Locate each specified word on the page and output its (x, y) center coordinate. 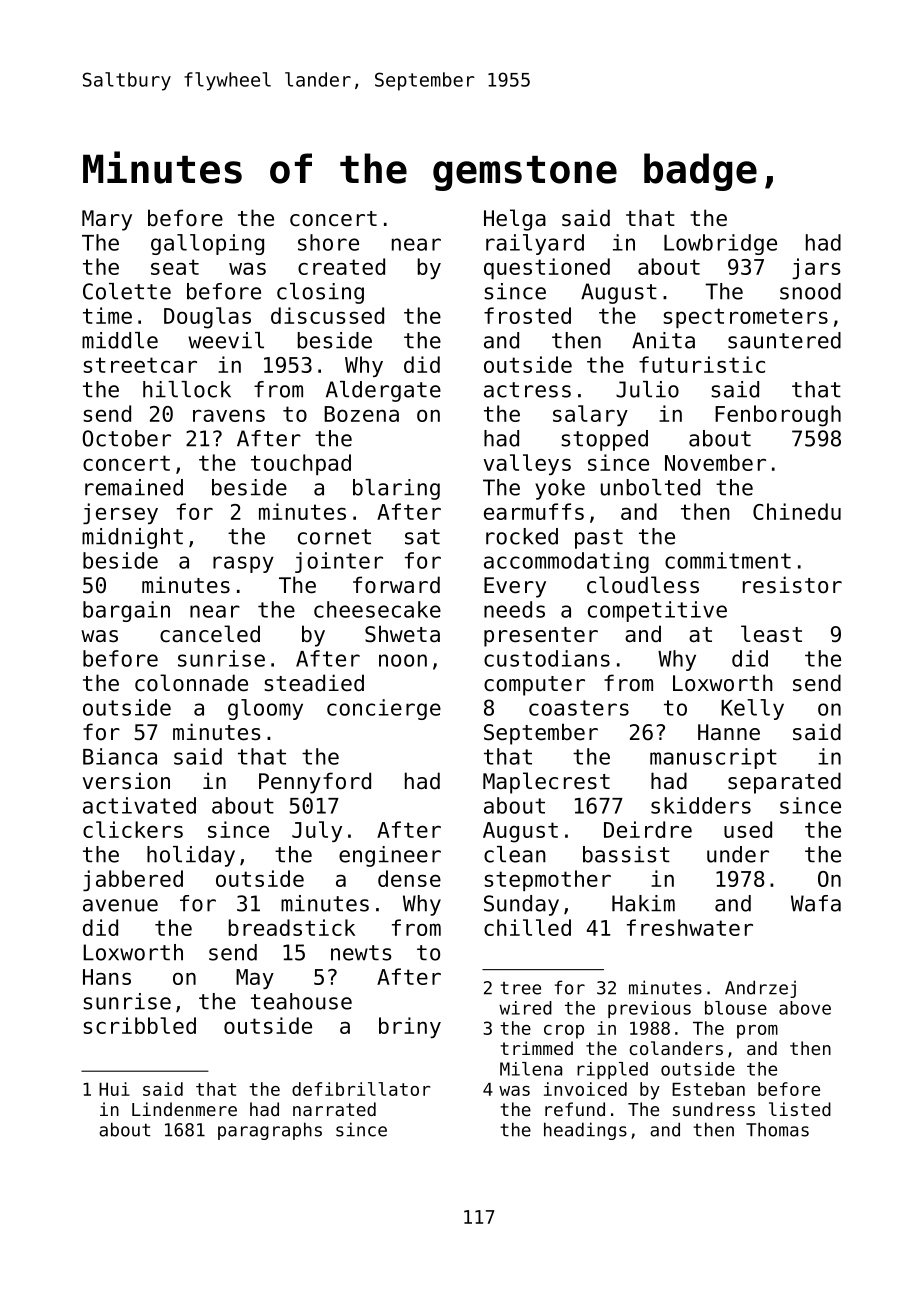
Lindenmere (184, 1109)
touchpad (301, 464)
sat (422, 537)
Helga (515, 220)
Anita (663, 340)
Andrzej (760, 989)
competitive (657, 611)
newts (361, 953)
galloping (207, 244)
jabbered (133, 880)
